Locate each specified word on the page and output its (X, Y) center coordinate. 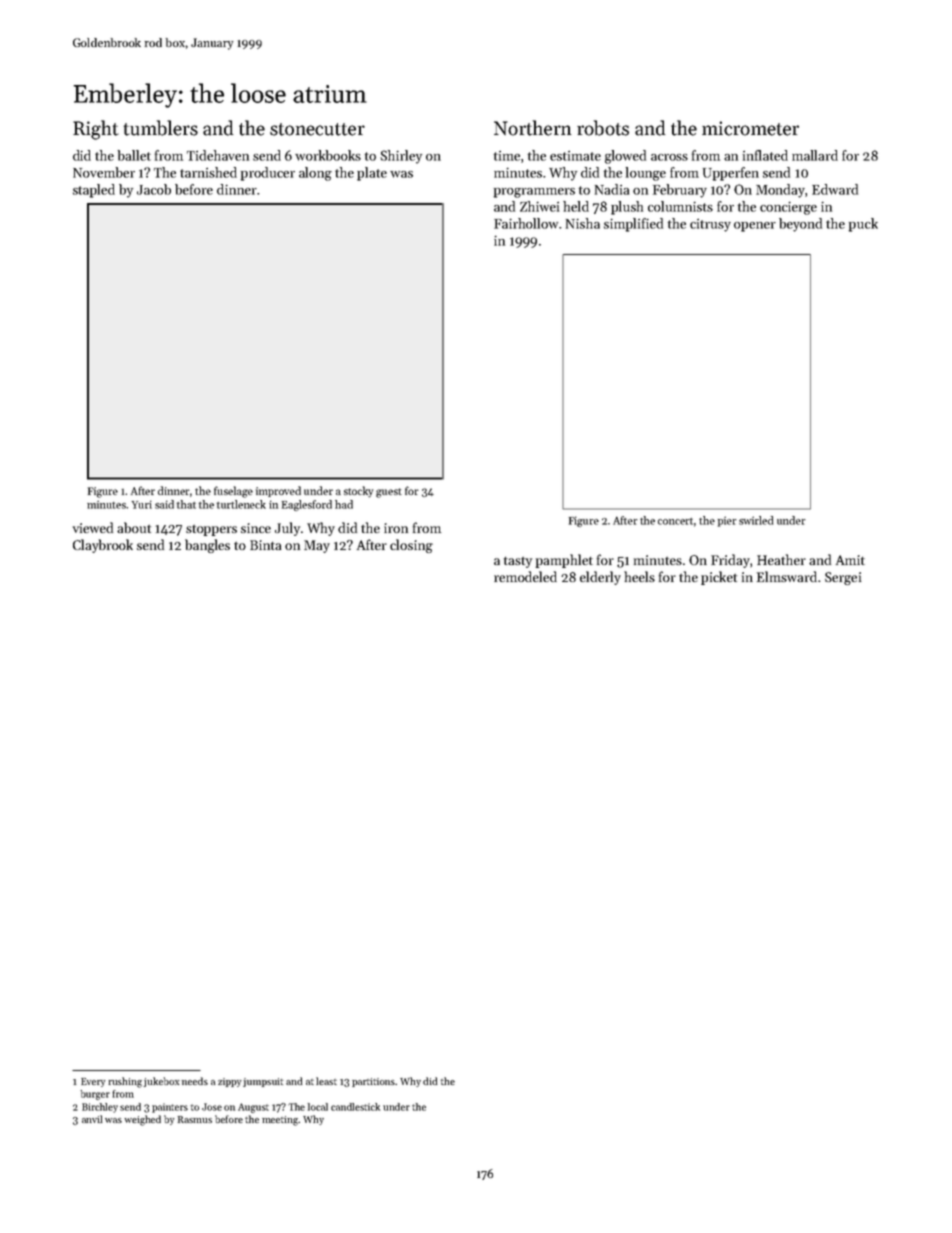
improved (278, 491)
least (326, 1081)
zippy (230, 1082)
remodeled (525, 576)
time (507, 155)
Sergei (843, 578)
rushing (125, 1082)
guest (389, 493)
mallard (815, 155)
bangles (207, 546)
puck (863, 225)
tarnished (208, 172)
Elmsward (787, 576)
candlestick (355, 1107)
